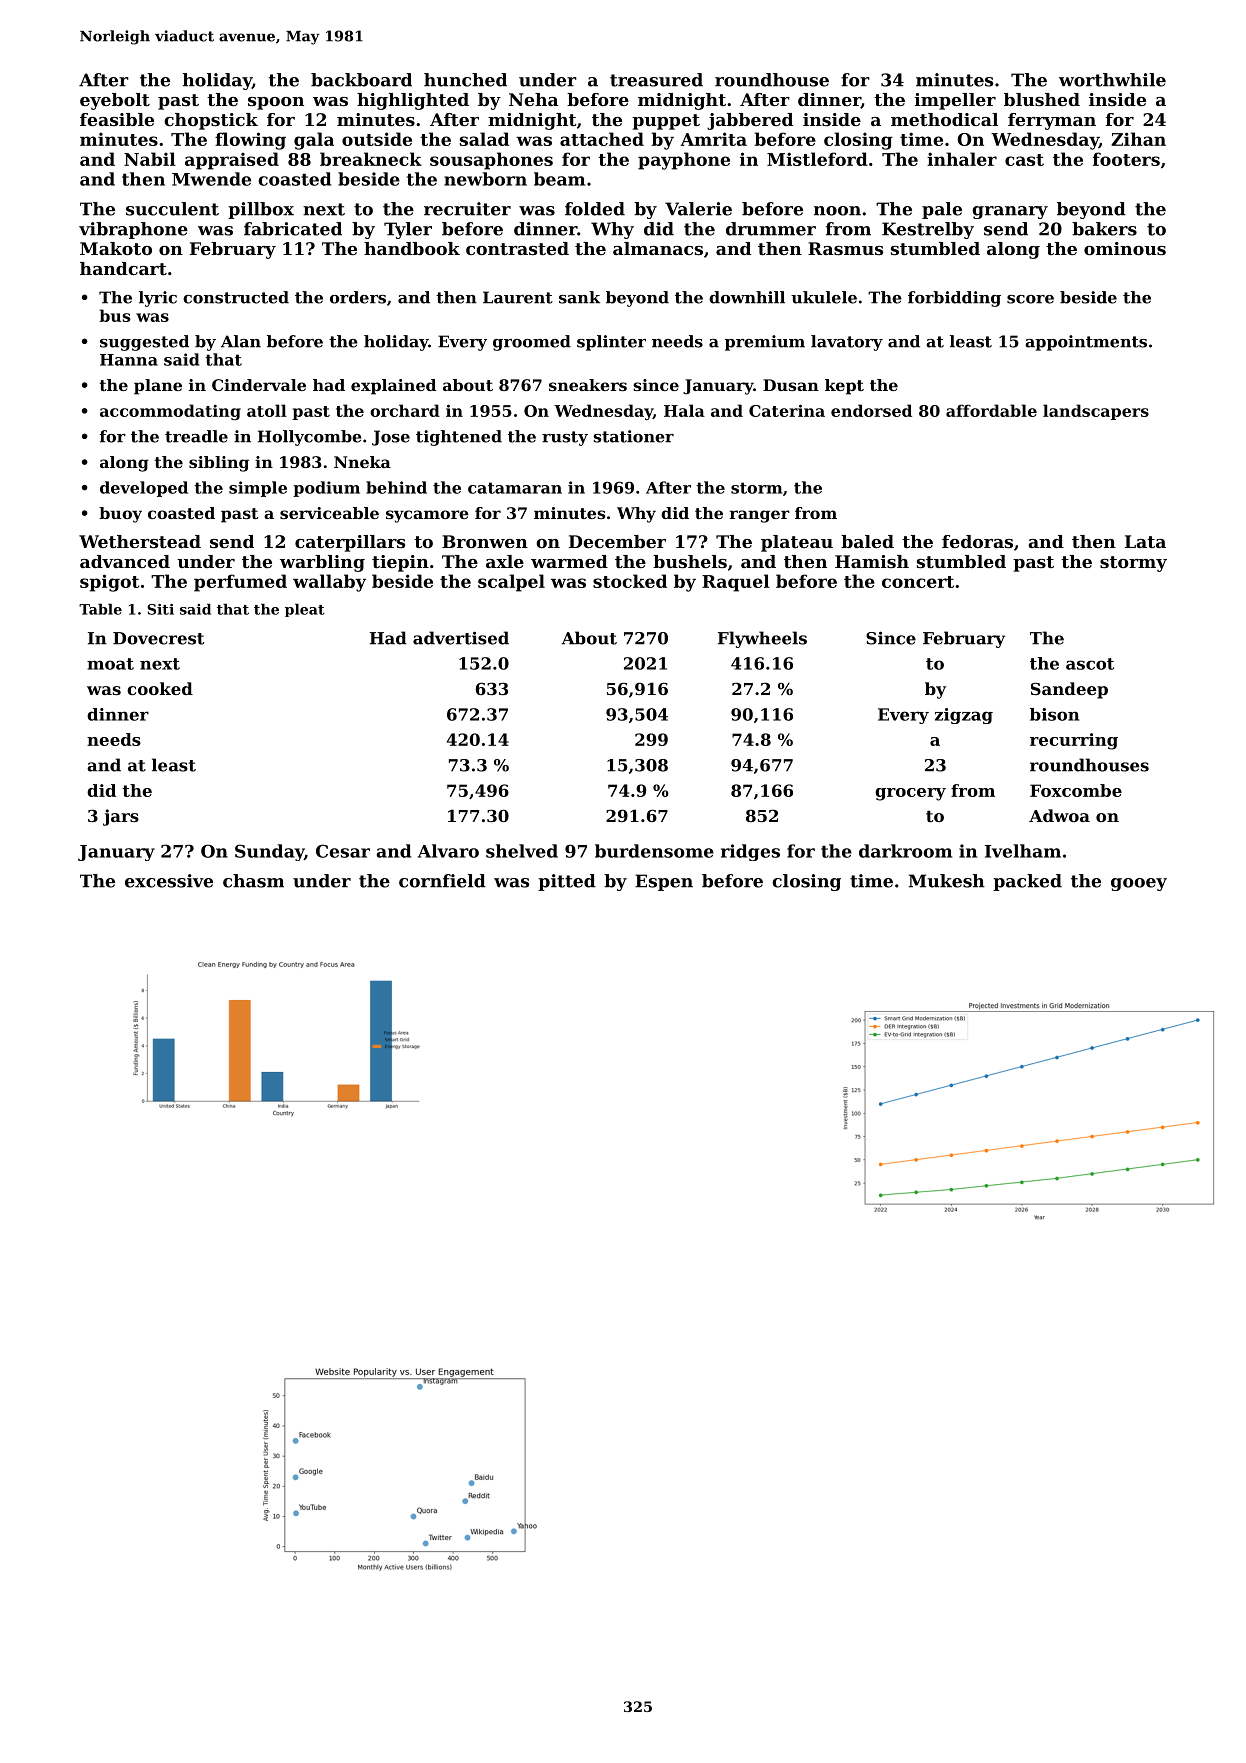 The height and width of the image is (1763, 1246). I want to click on catamaran, so click(515, 488).
